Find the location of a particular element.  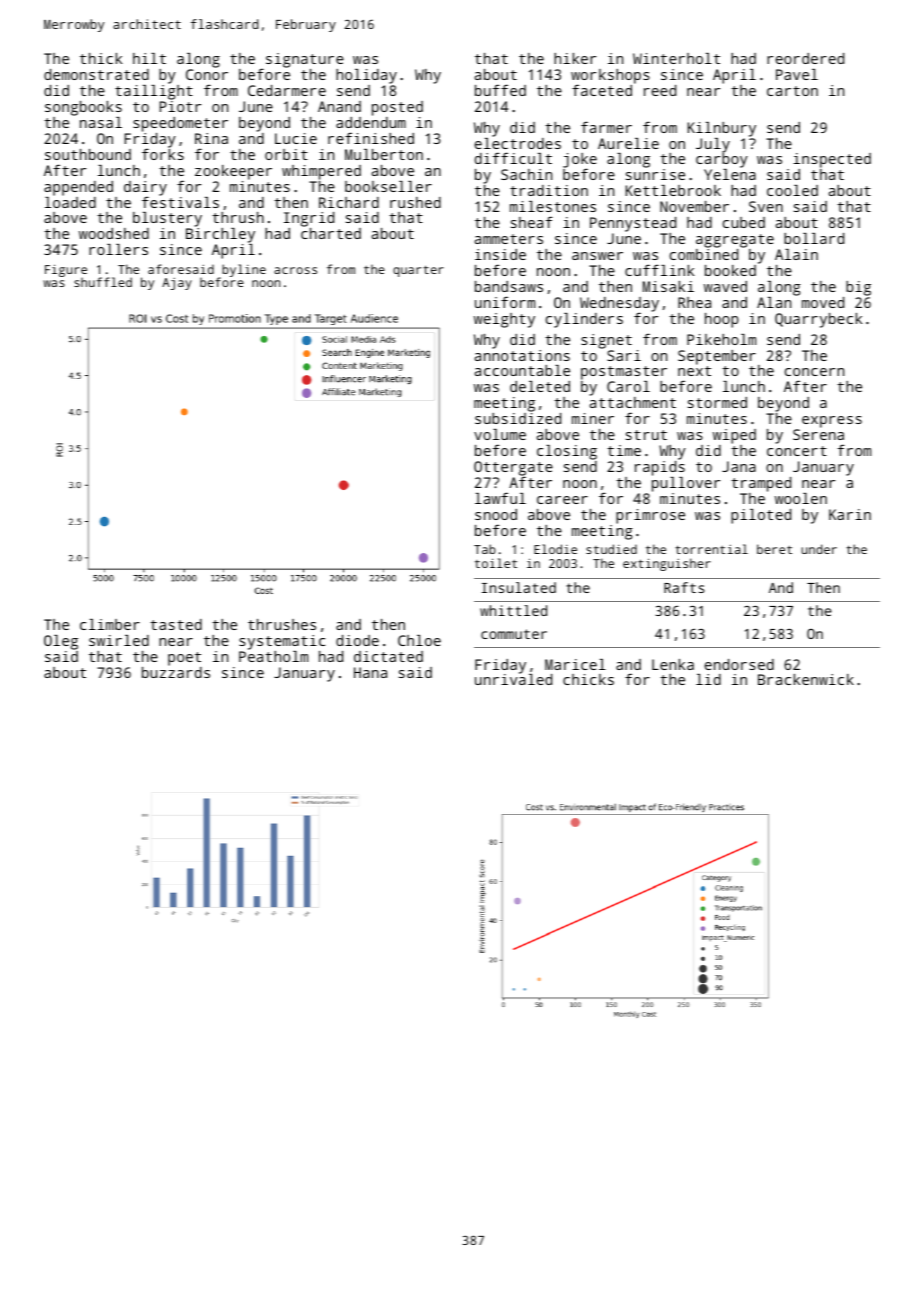

swirled is located at coordinates (119, 640).
